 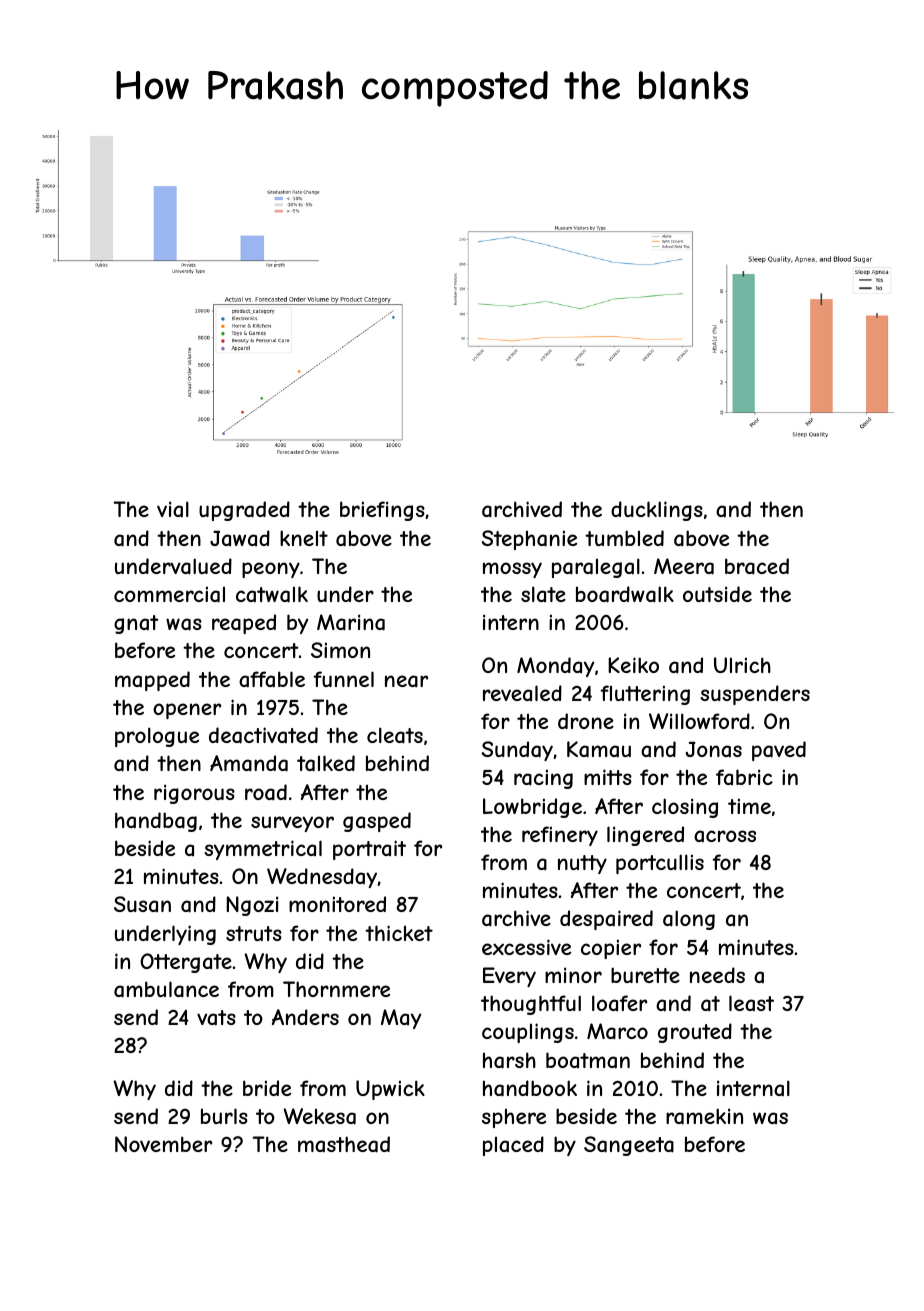 What do you see at coordinates (224, 1116) in the page?
I see `burls` at bounding box center [224, 1116].
